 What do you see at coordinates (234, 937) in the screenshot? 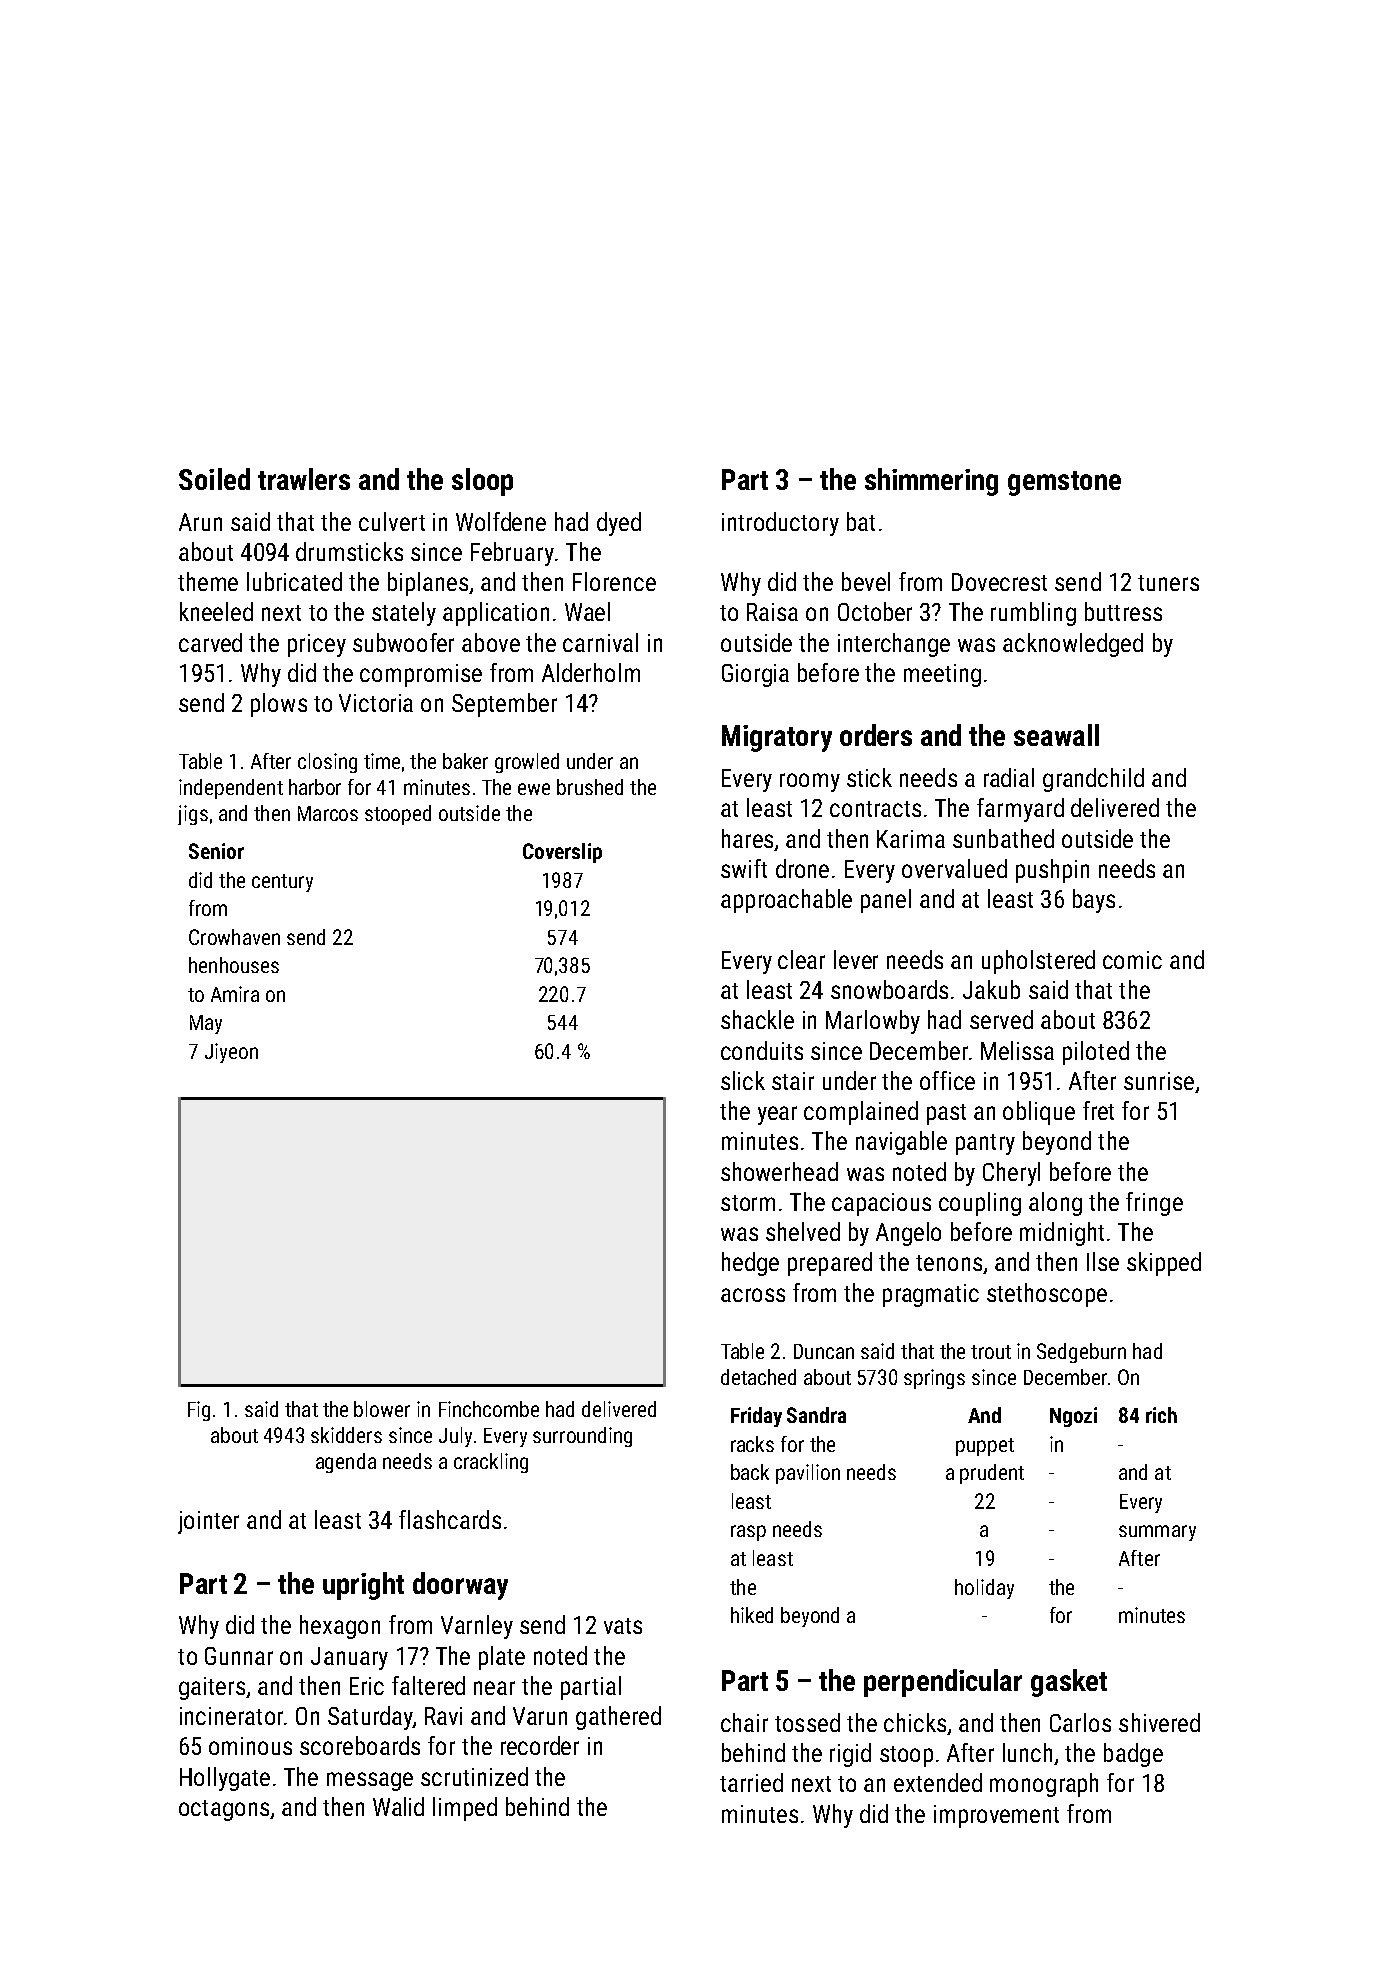
I see `Crowhaven` at bounding box center [234, 937].
